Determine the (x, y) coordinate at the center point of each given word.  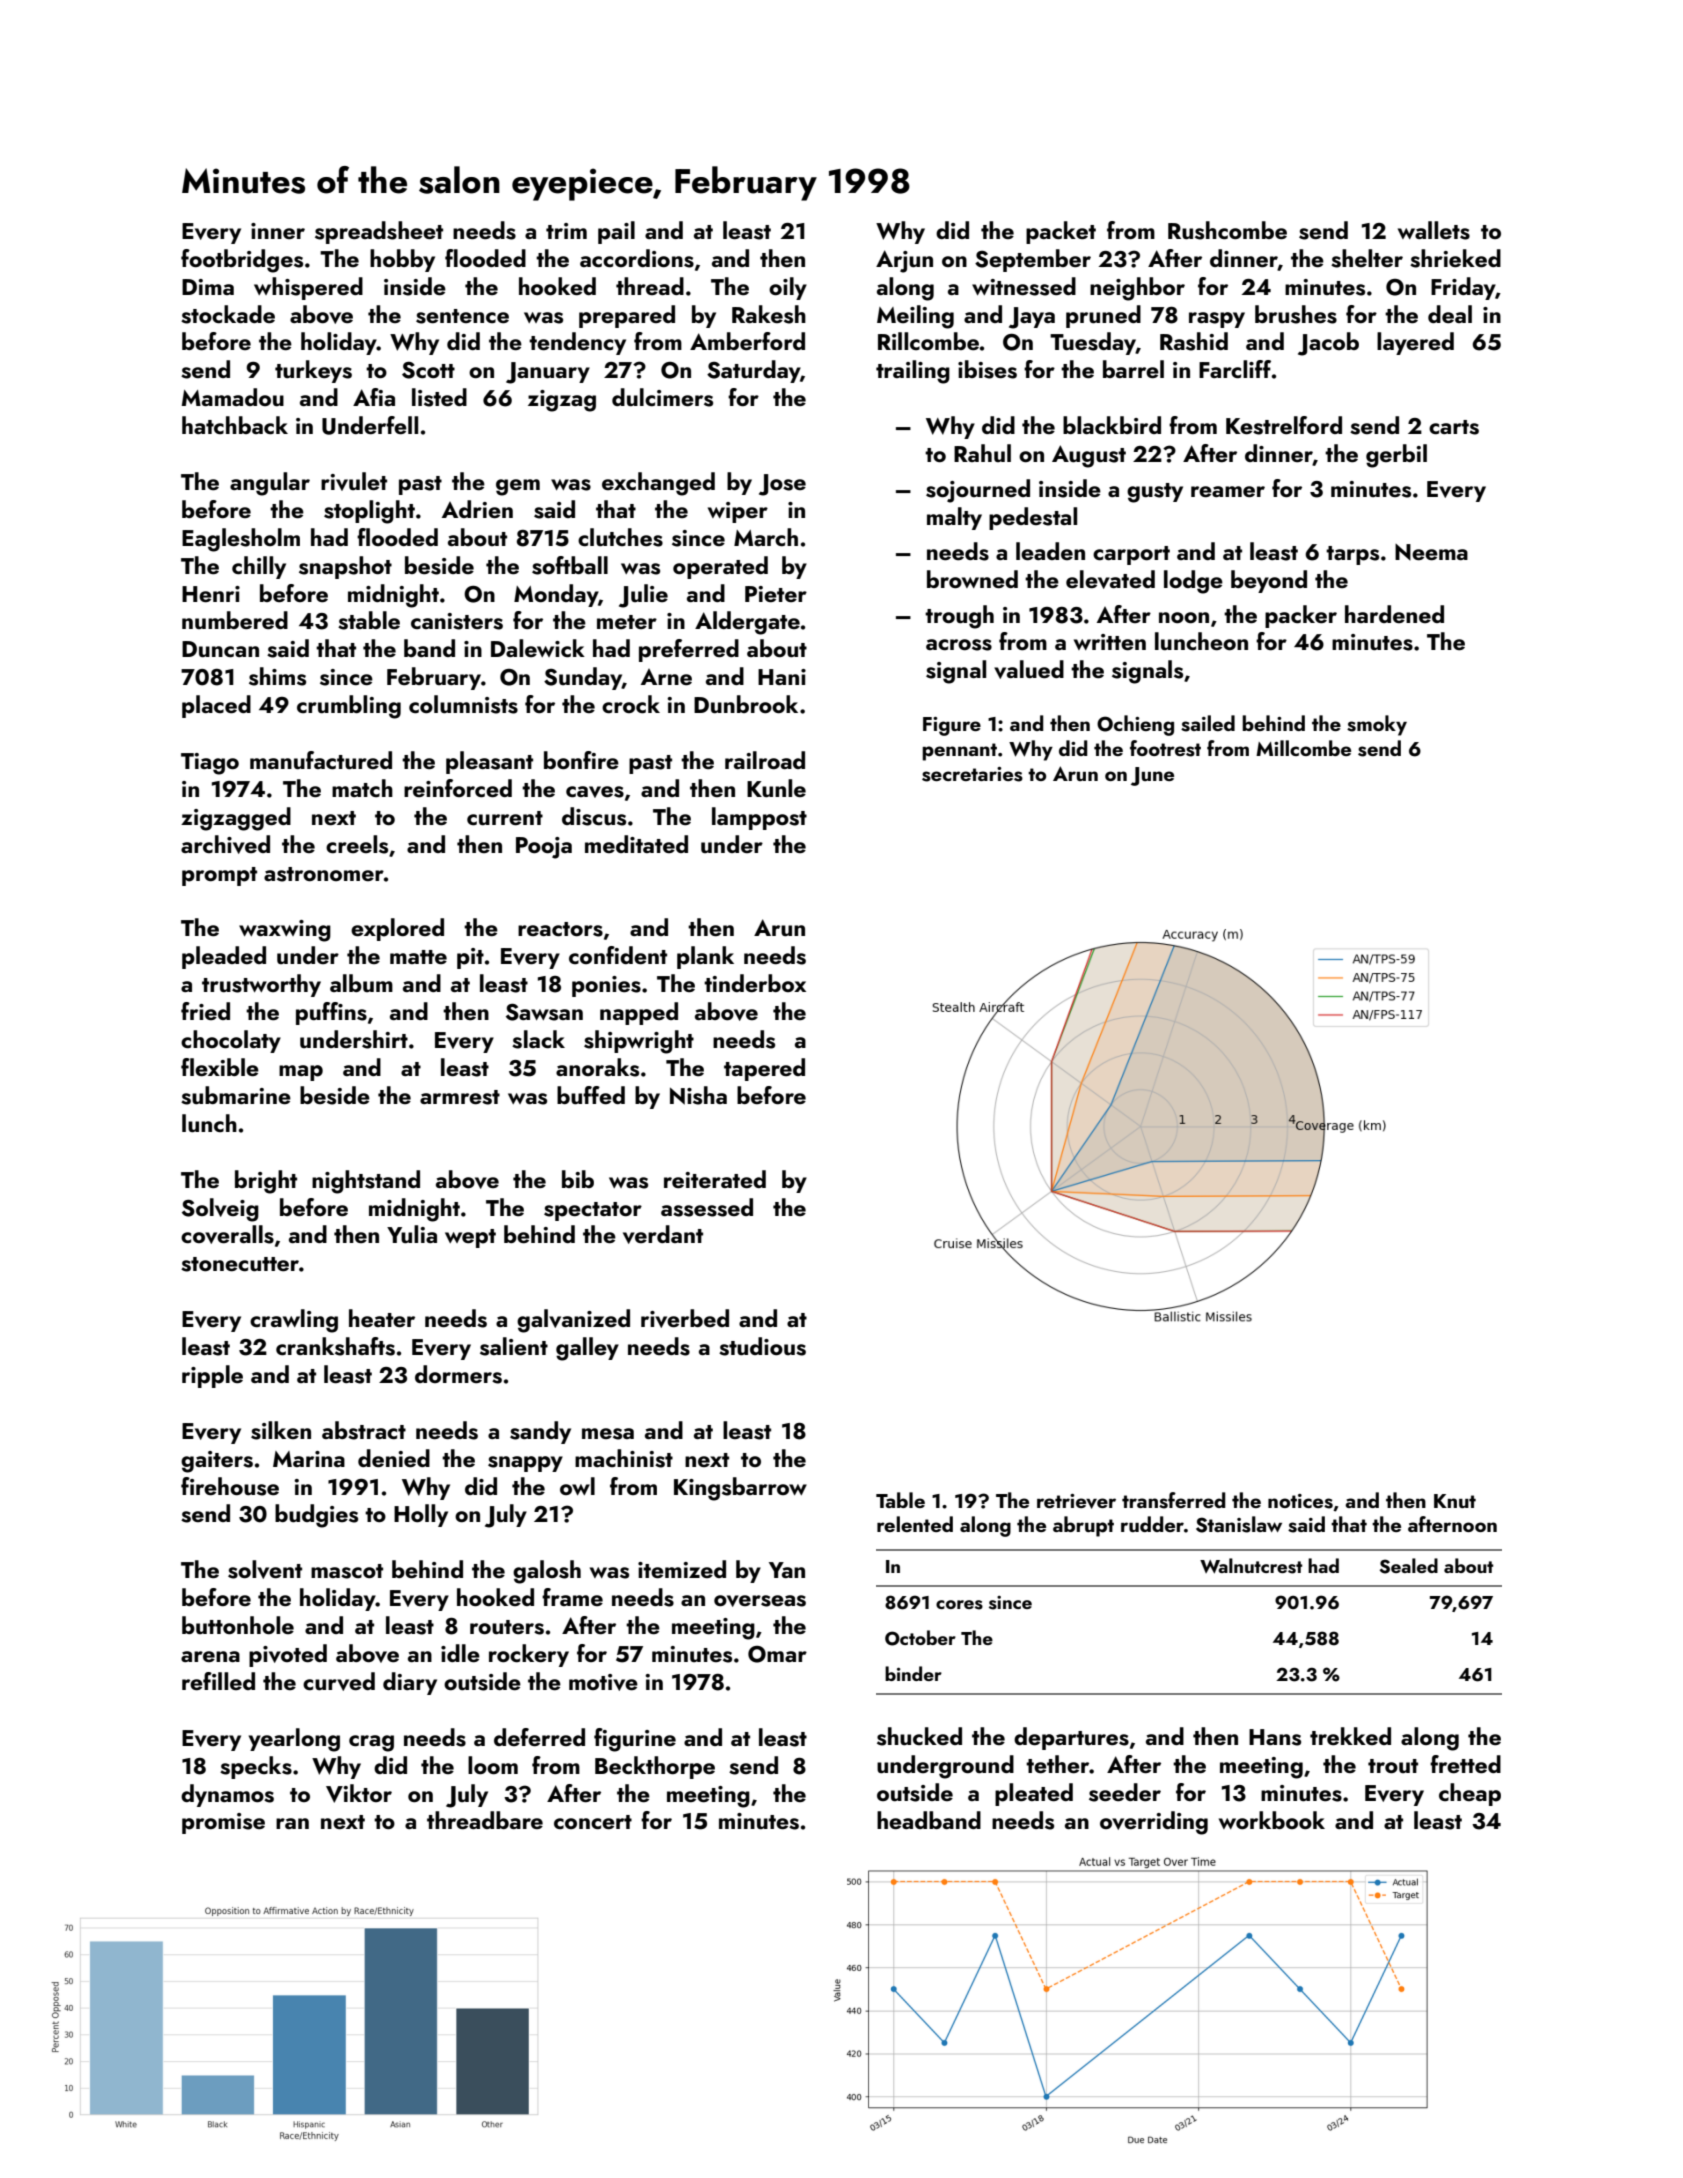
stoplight (369, 512)
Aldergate (747, 623)
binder (913, 1673)
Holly (421, 1515)
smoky (1377, 725)
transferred (1174, 1500)
